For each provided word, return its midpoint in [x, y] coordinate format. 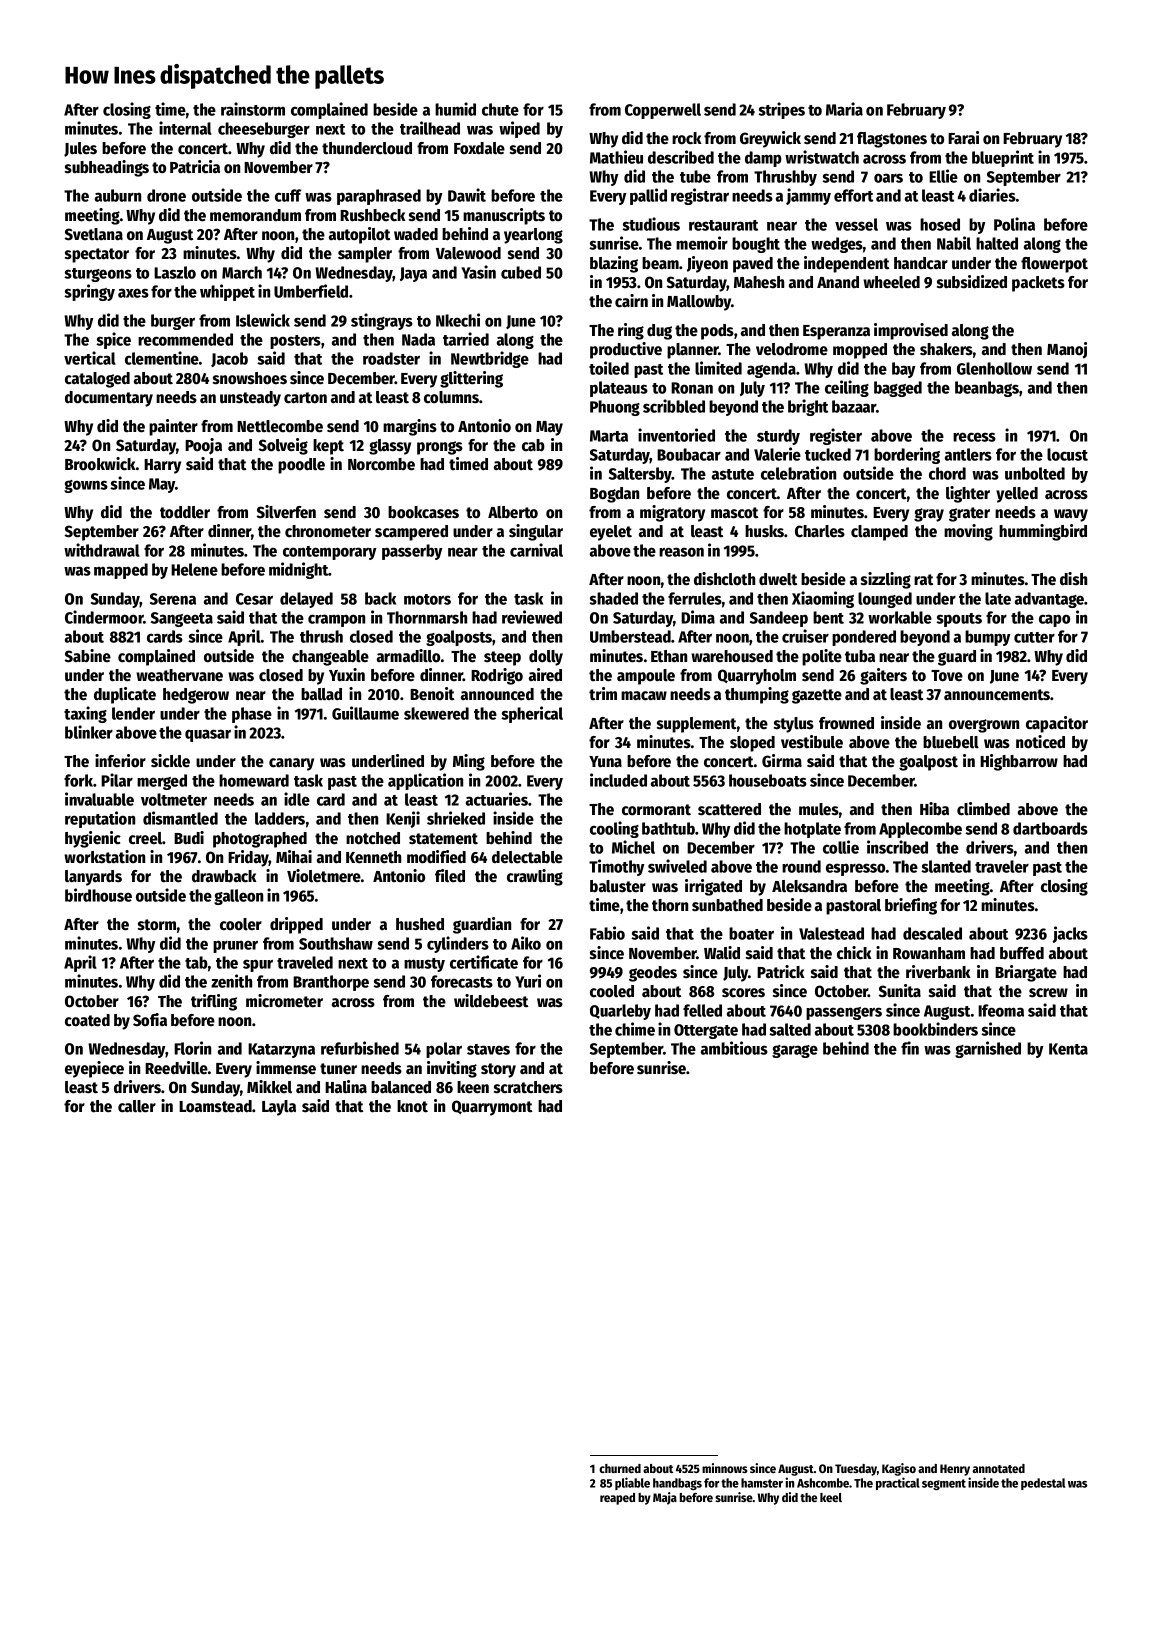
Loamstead [215, 1106]
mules [819, 809]
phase [252, 715]
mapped [121, 571]
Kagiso [899, 1469]
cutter [1034, 637]
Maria [844, 109]
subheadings [107, 168]
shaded [613, 598]
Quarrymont [492, 1108]
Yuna [605, 762]
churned [620, 1468]
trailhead [430, 128]
